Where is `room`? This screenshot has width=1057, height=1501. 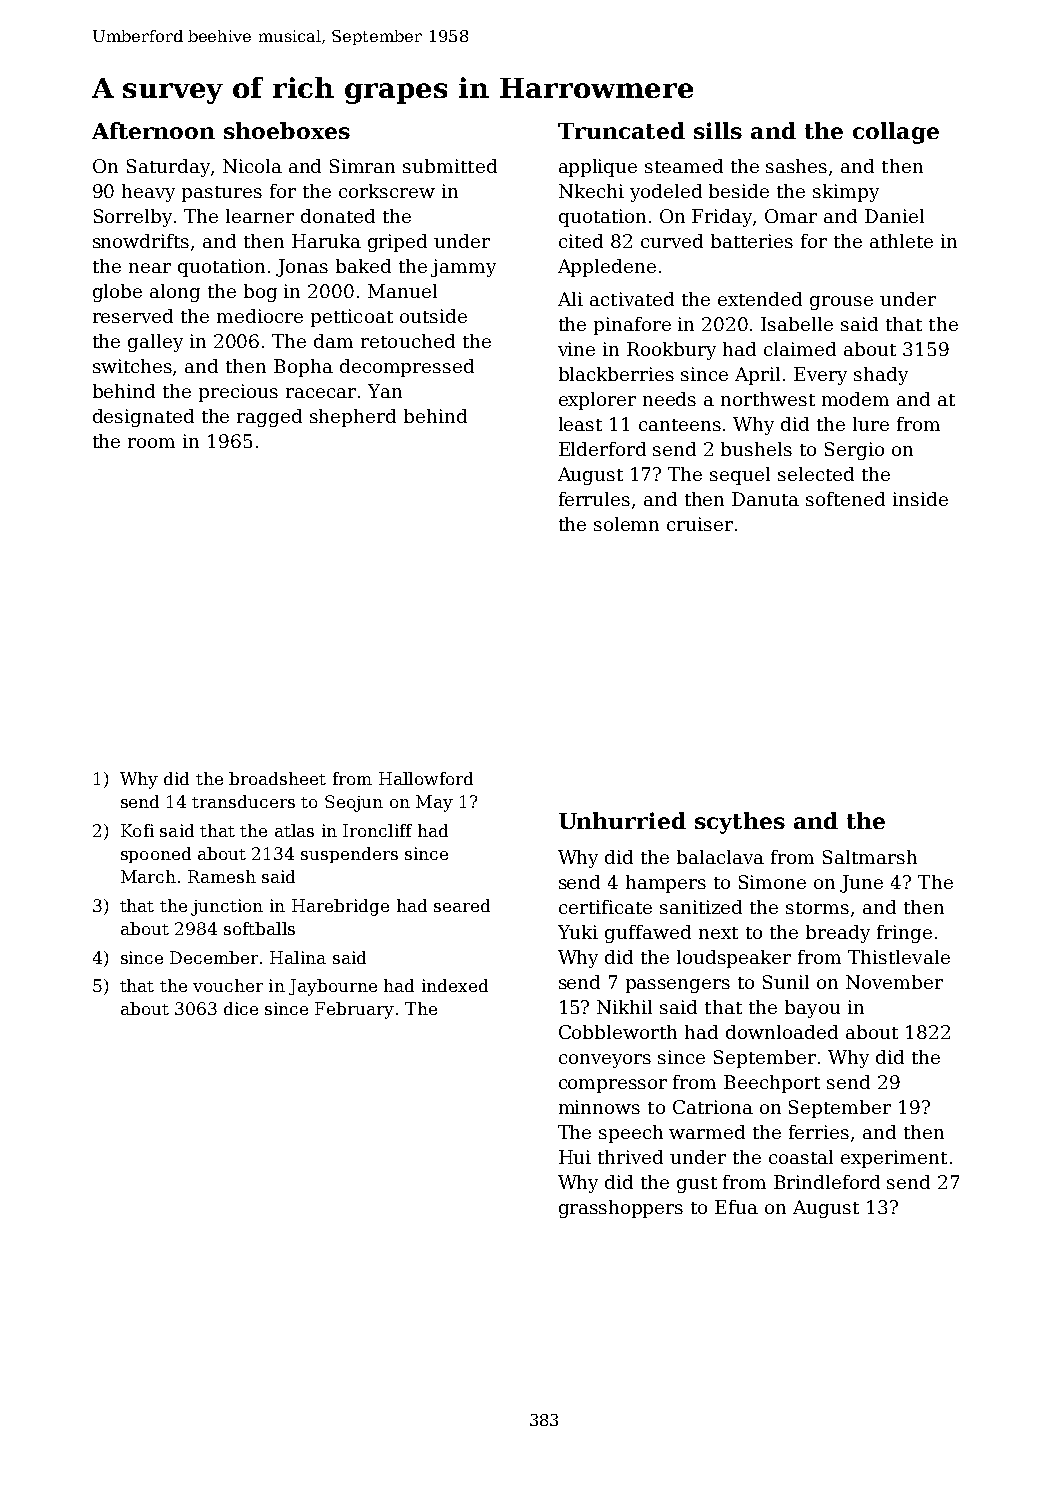 room is located at coordinates (151, 443).
